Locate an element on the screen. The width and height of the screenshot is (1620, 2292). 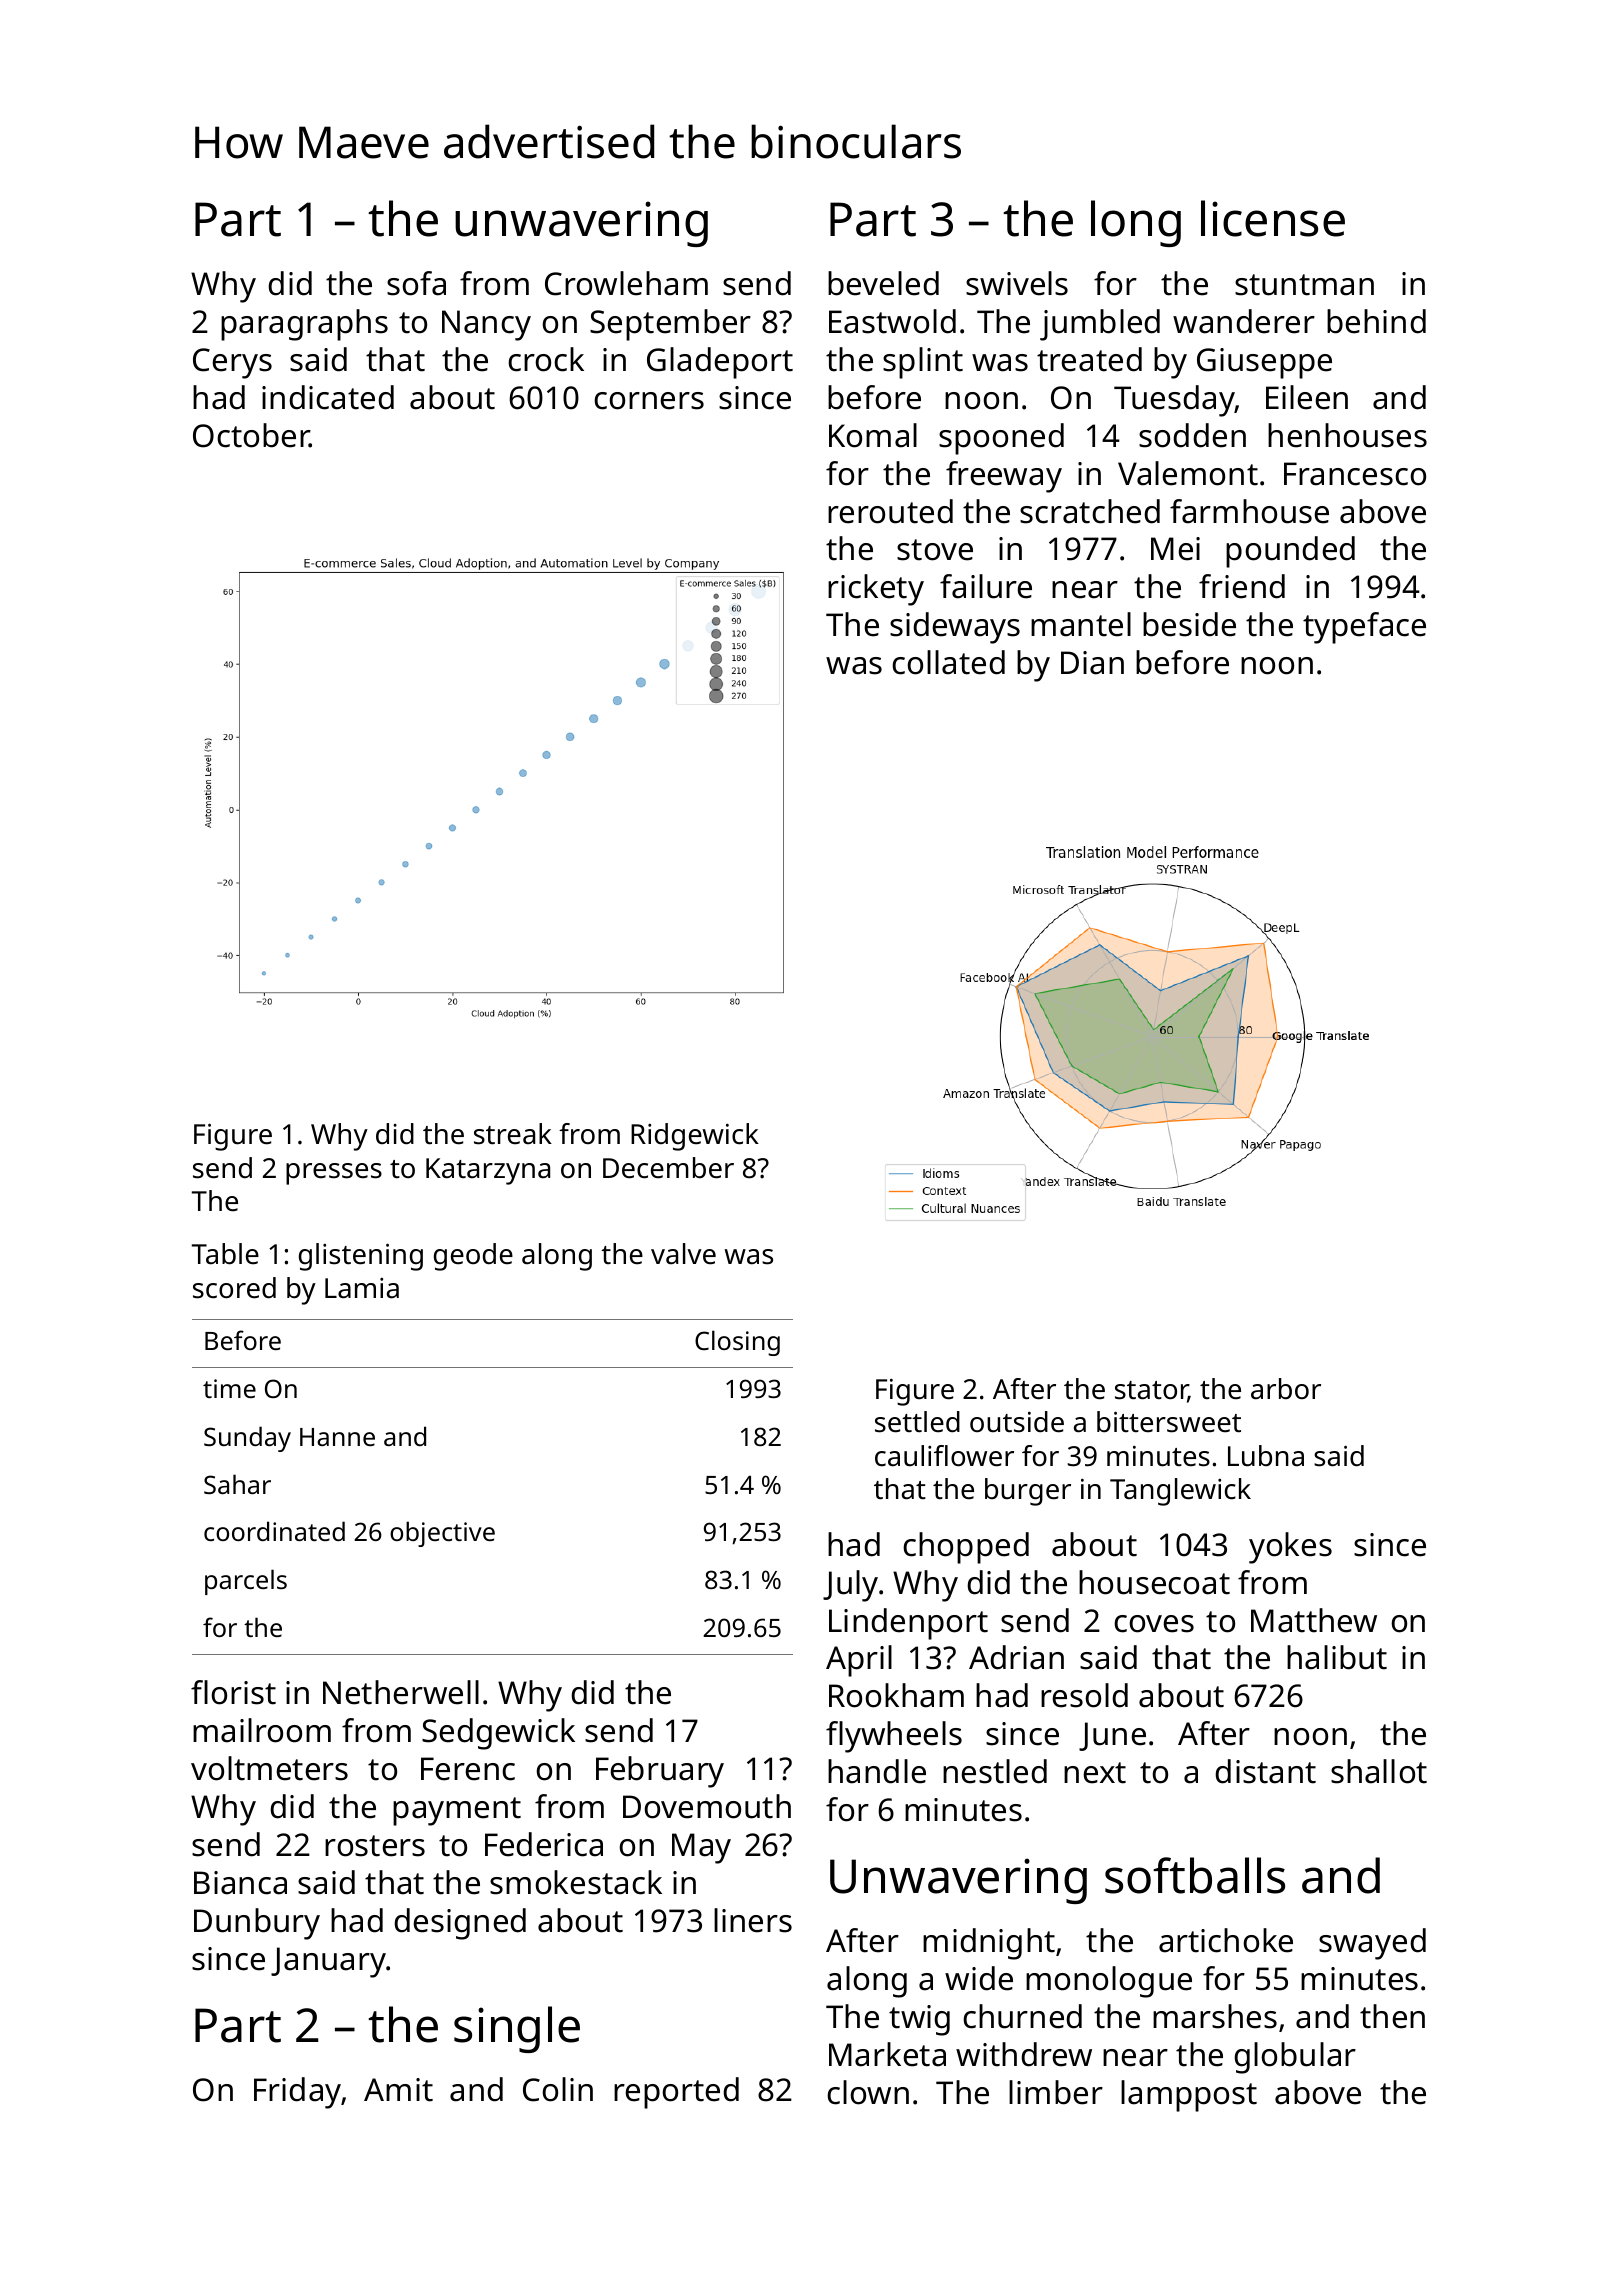
designed is located at coordinates (460, 1924).
